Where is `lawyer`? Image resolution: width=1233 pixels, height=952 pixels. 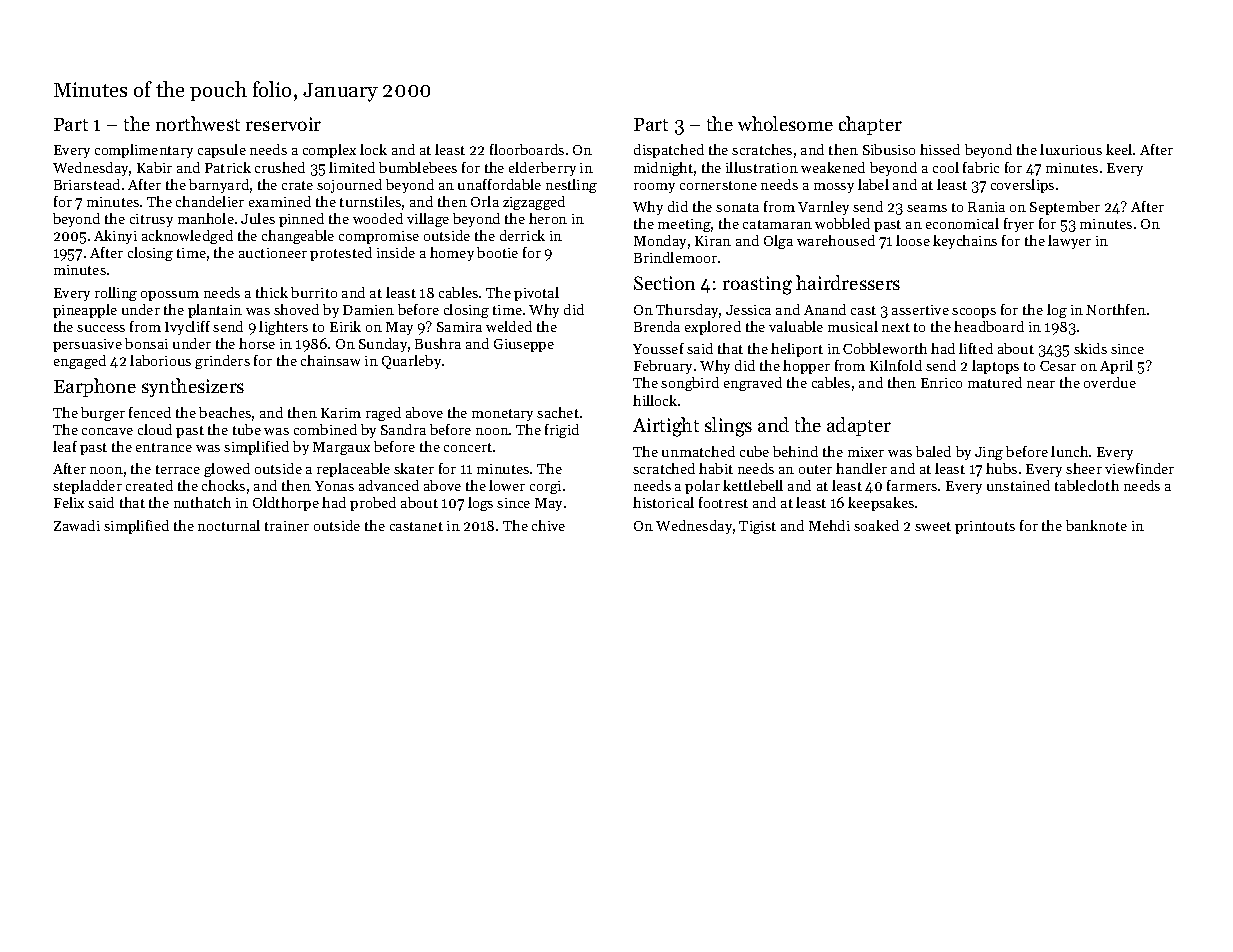
lawyer is located at coordinates (1069, 242).
